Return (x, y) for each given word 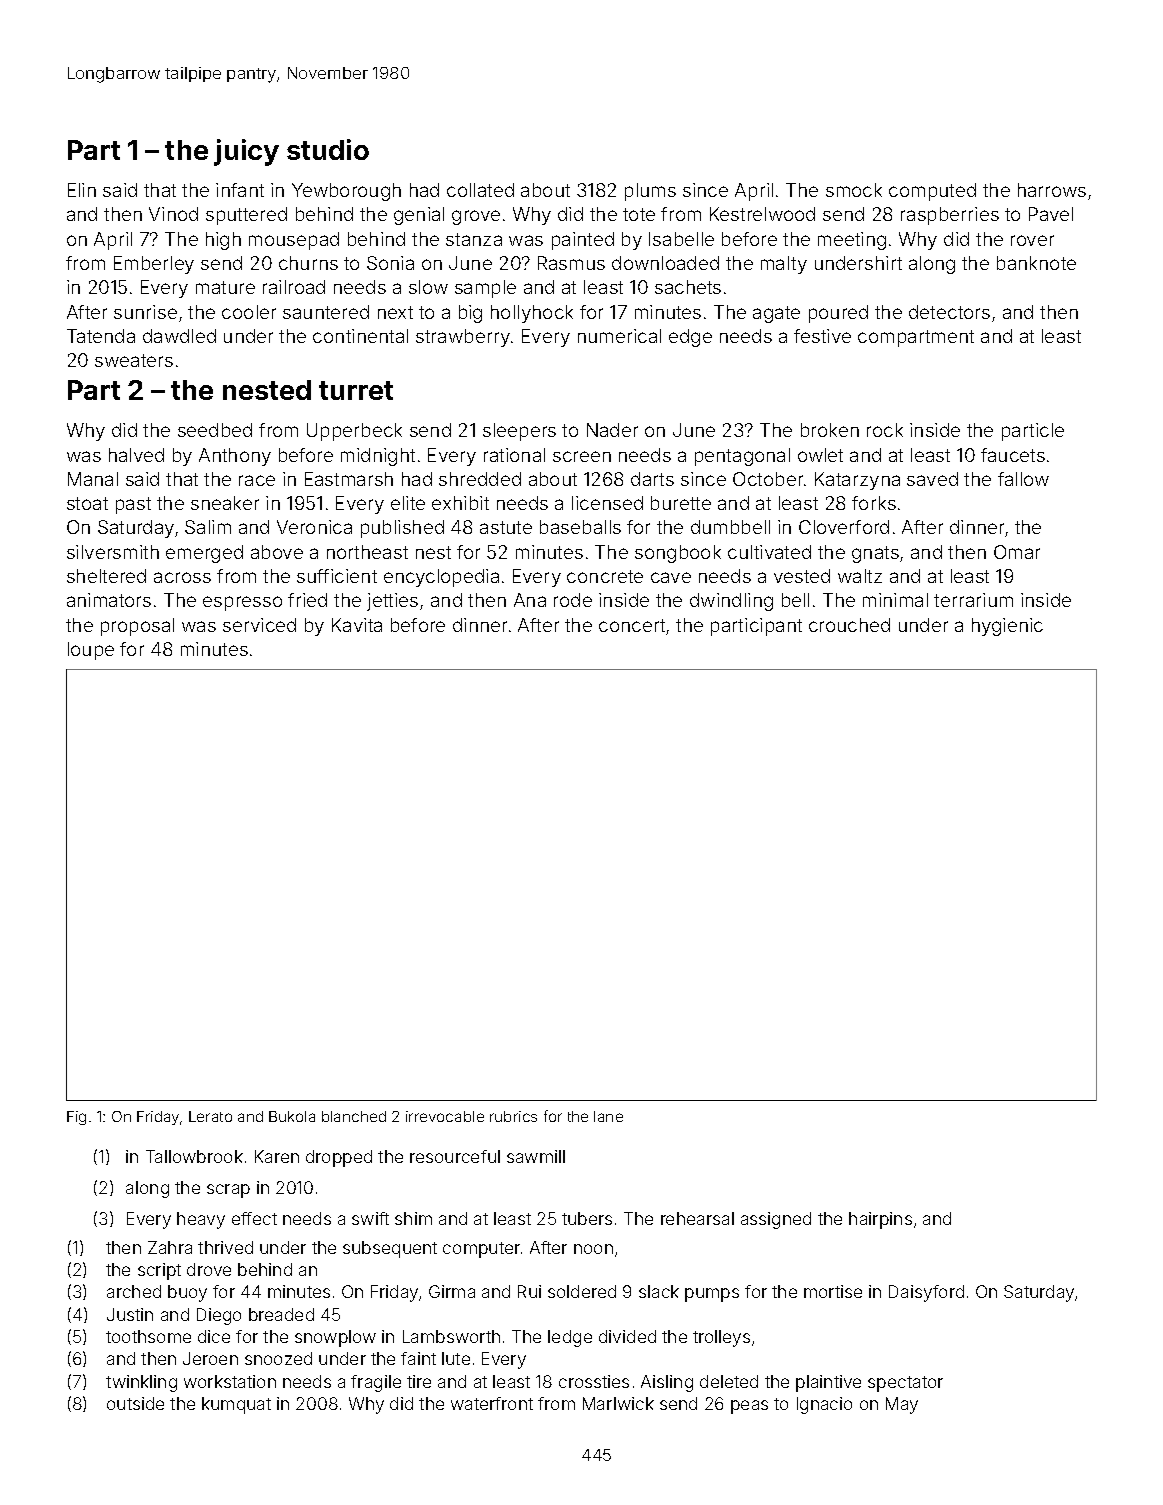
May (902, 1405)
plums (650, 192)
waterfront (492, 1403)
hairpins (880, 1220)
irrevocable (445, 1116)
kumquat (236, 1405)
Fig (76, 1118)
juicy (246, 152)
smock (854, 190)
